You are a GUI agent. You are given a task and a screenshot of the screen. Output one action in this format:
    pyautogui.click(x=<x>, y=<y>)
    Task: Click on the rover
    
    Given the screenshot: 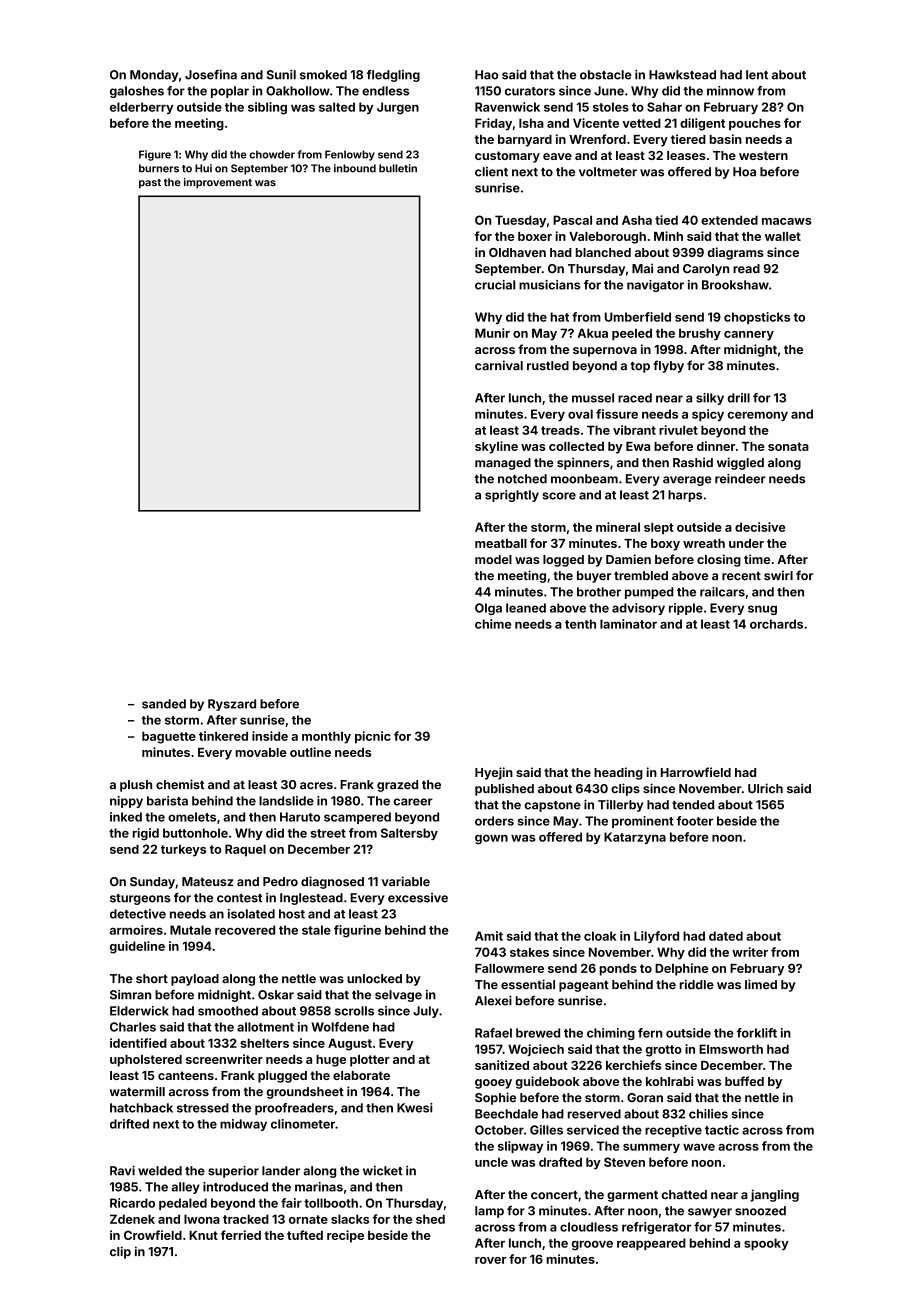 What is the action you would take?
    pyautogui.click(x=490, y=1260)
